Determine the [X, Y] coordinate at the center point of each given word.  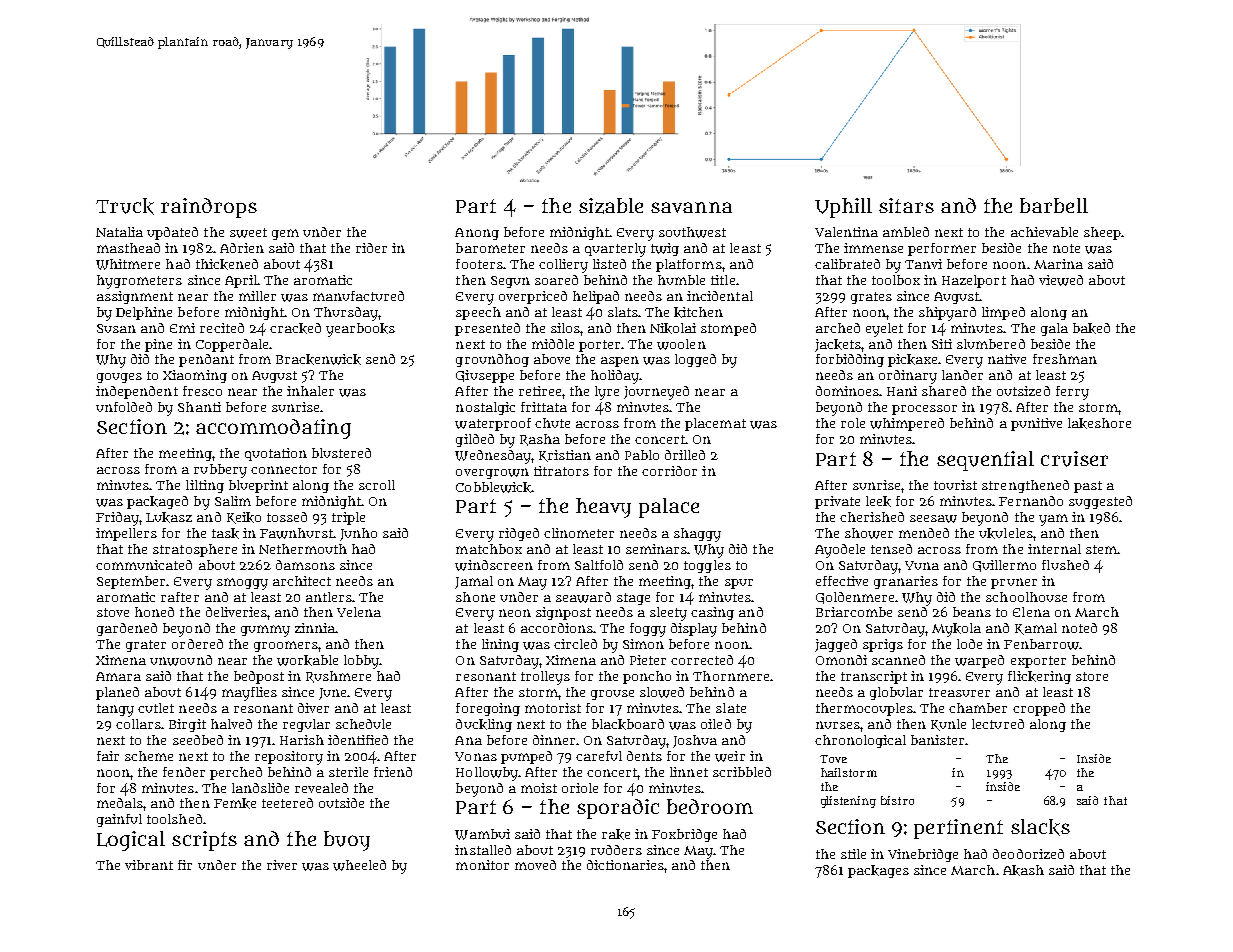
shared [944, 391]
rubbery [220, 471]
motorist [553, 708]
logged [695, 360]
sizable [611, 206]
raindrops [209, 208]
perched [236, 773]
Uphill [843, 208]
